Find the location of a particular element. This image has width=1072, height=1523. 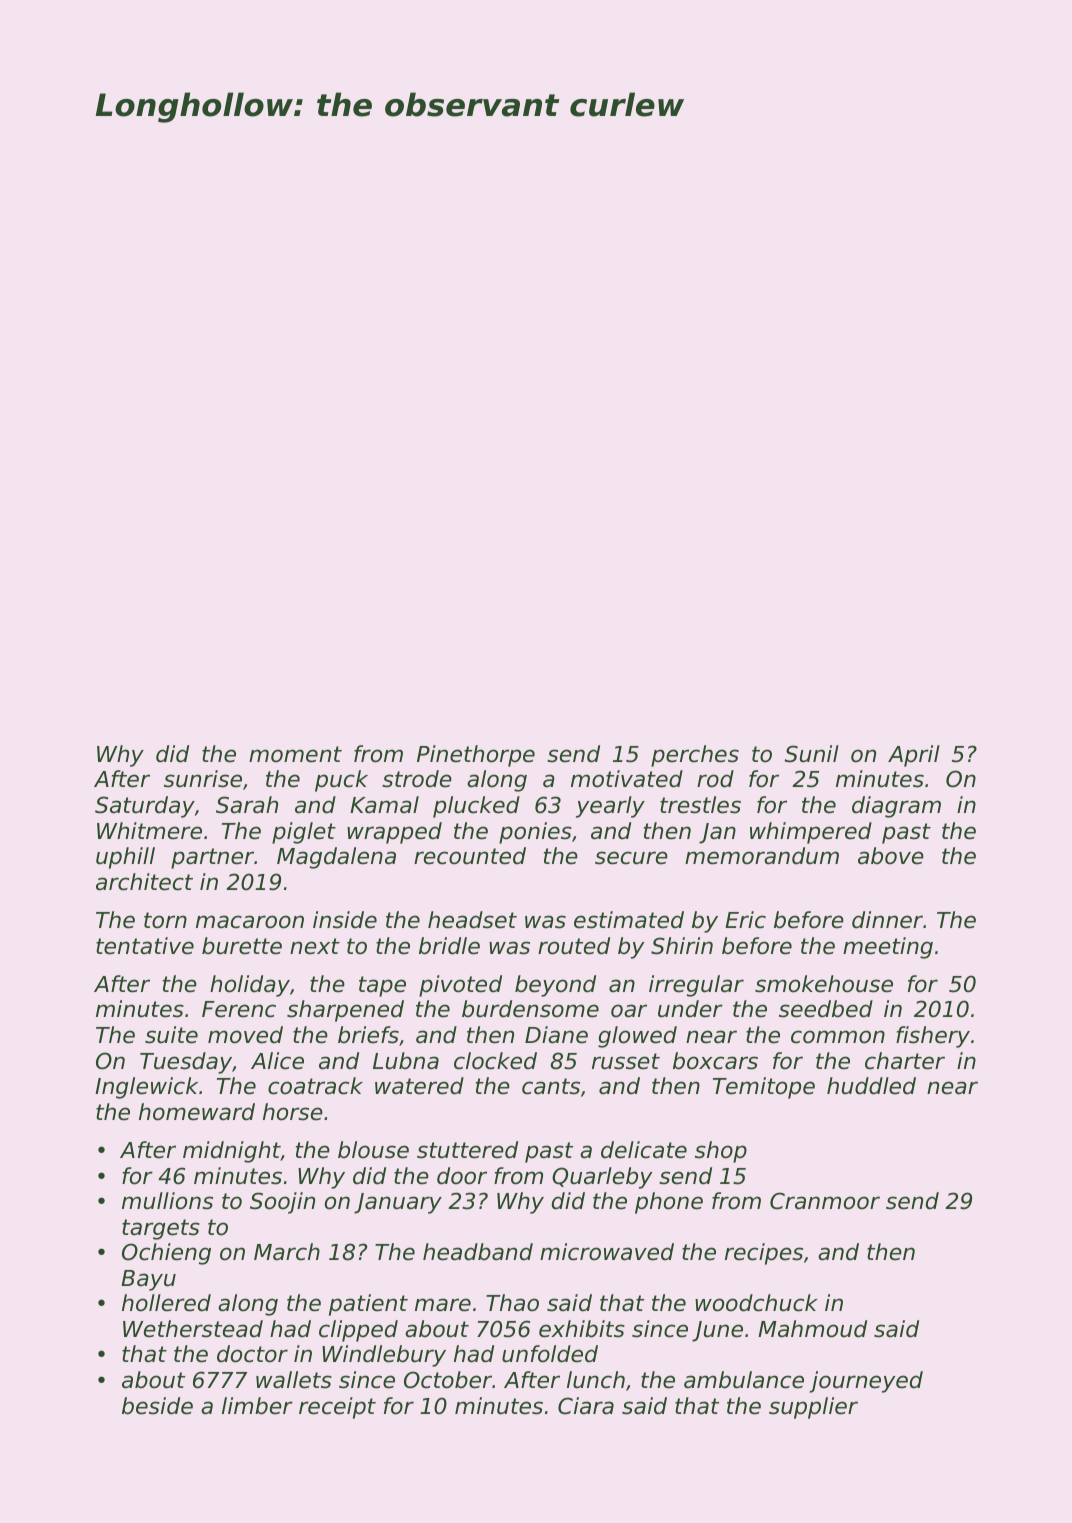

perches is located at coordinates (695, 756).
